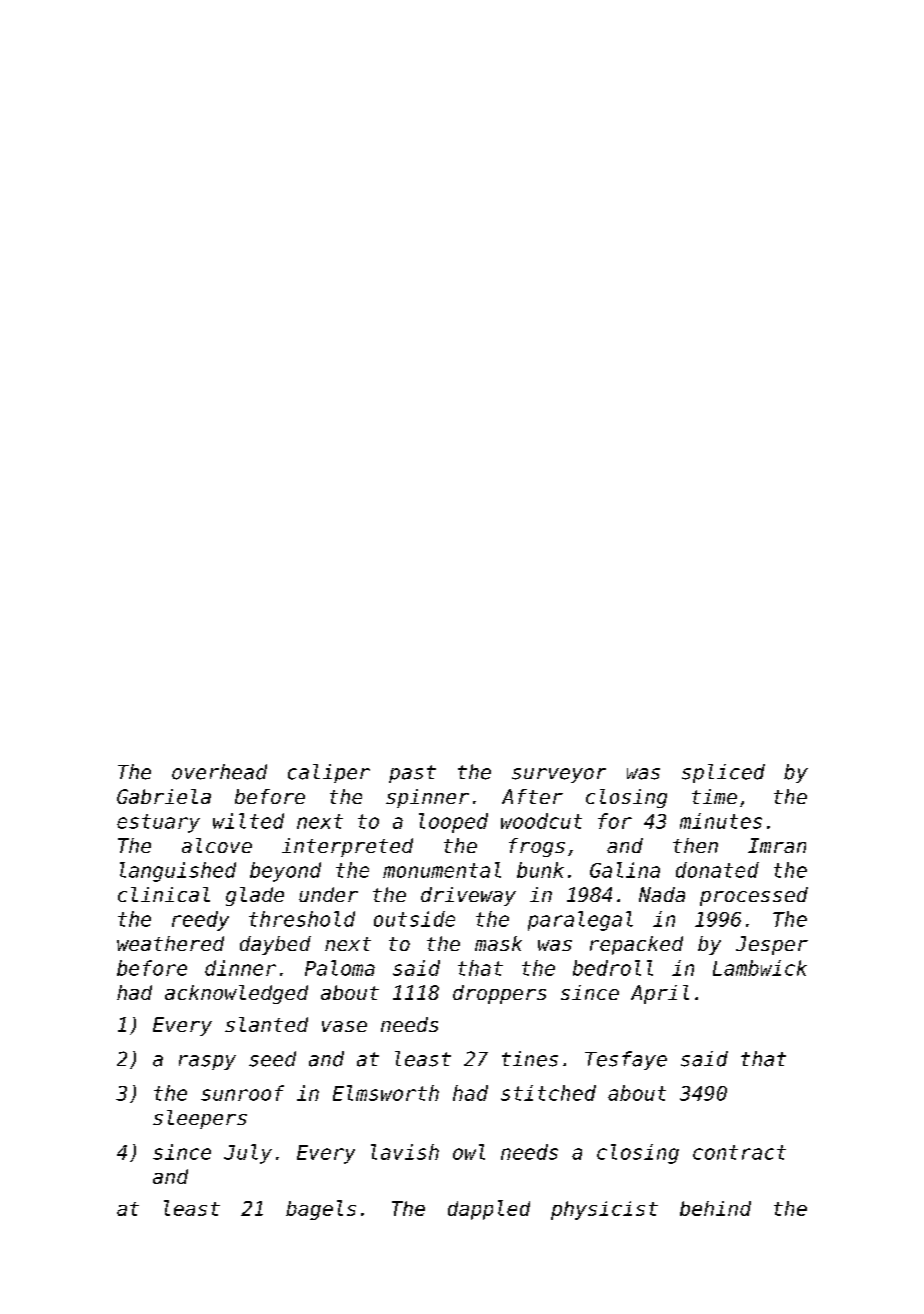  What do you see at coordinates (559, 775) in the image?
I see `surveyor` at bounding box center [559, 775].
